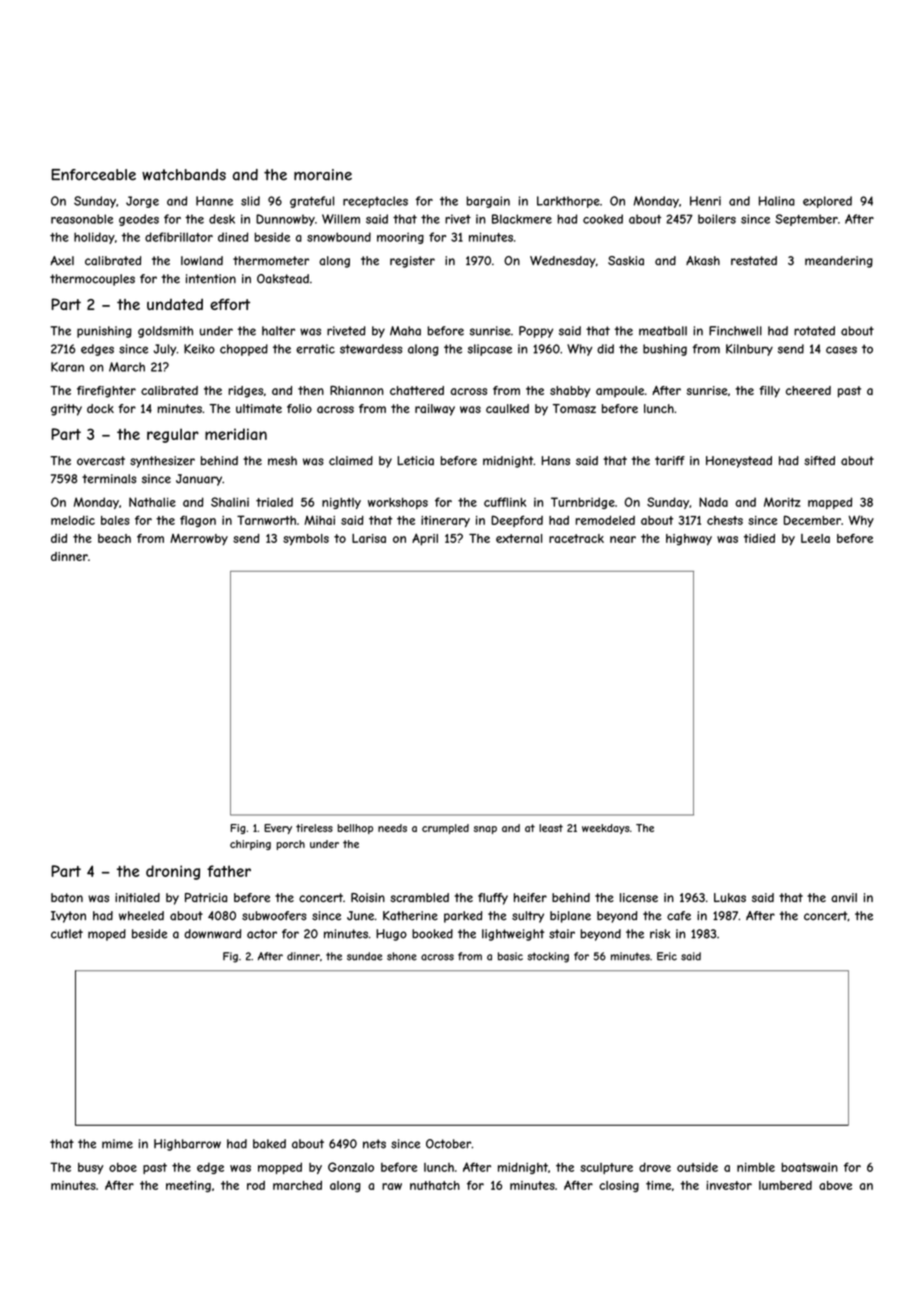  What do you see at coordinates (759, 538) in the page?
I see `tidied` at bounding box center [759, 538].
